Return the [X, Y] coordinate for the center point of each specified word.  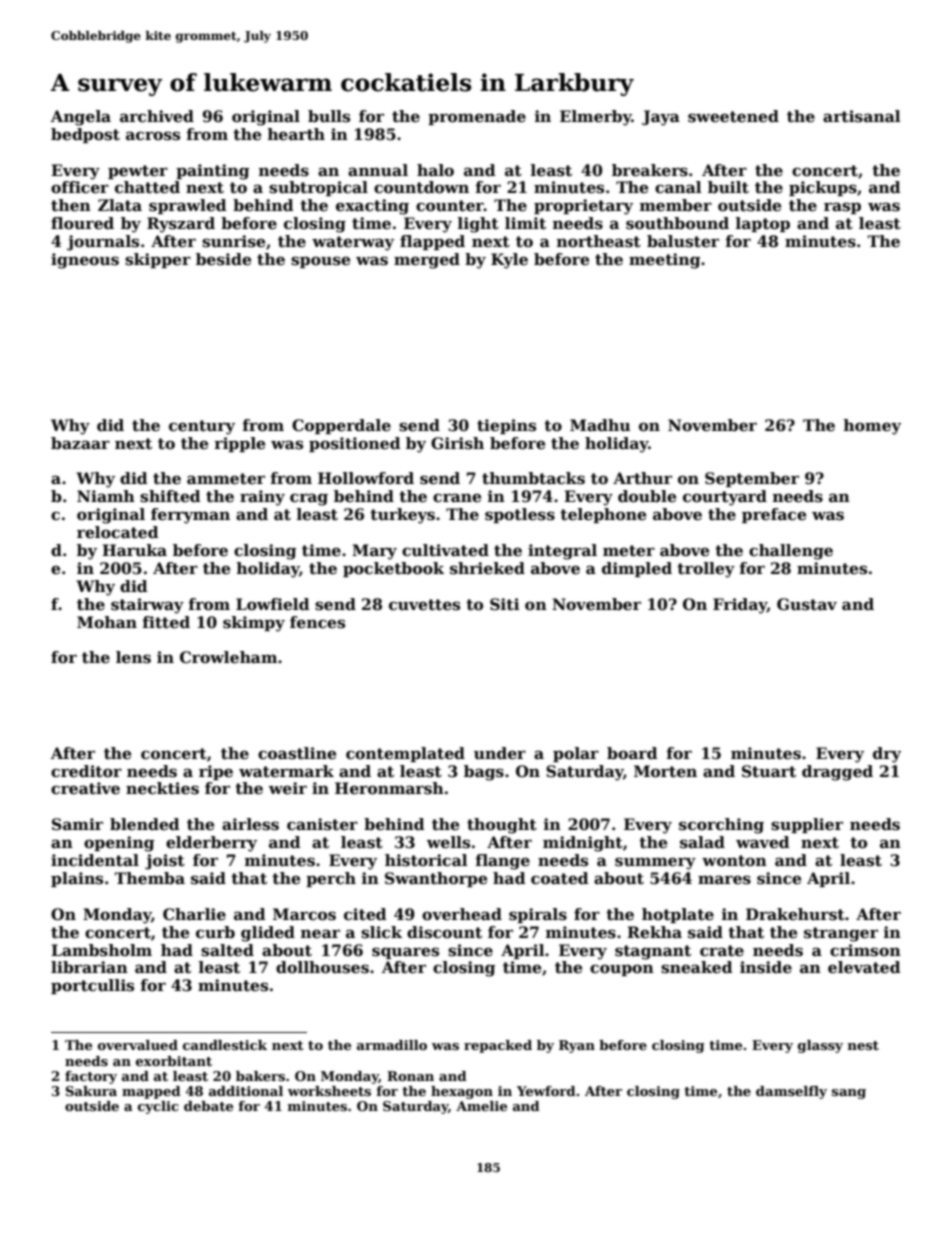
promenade [477, 117]
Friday [740, 606]
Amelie [481, 1106]
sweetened [733, 116]
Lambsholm [101, 950]
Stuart [769, 771]
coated [560, 878]
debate [208, 1106]
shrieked [487, 568]
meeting [665, 261]
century [202, 427]
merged [427, 261]
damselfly [791, 1092]
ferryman [190, 516]
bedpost [85, 135]
